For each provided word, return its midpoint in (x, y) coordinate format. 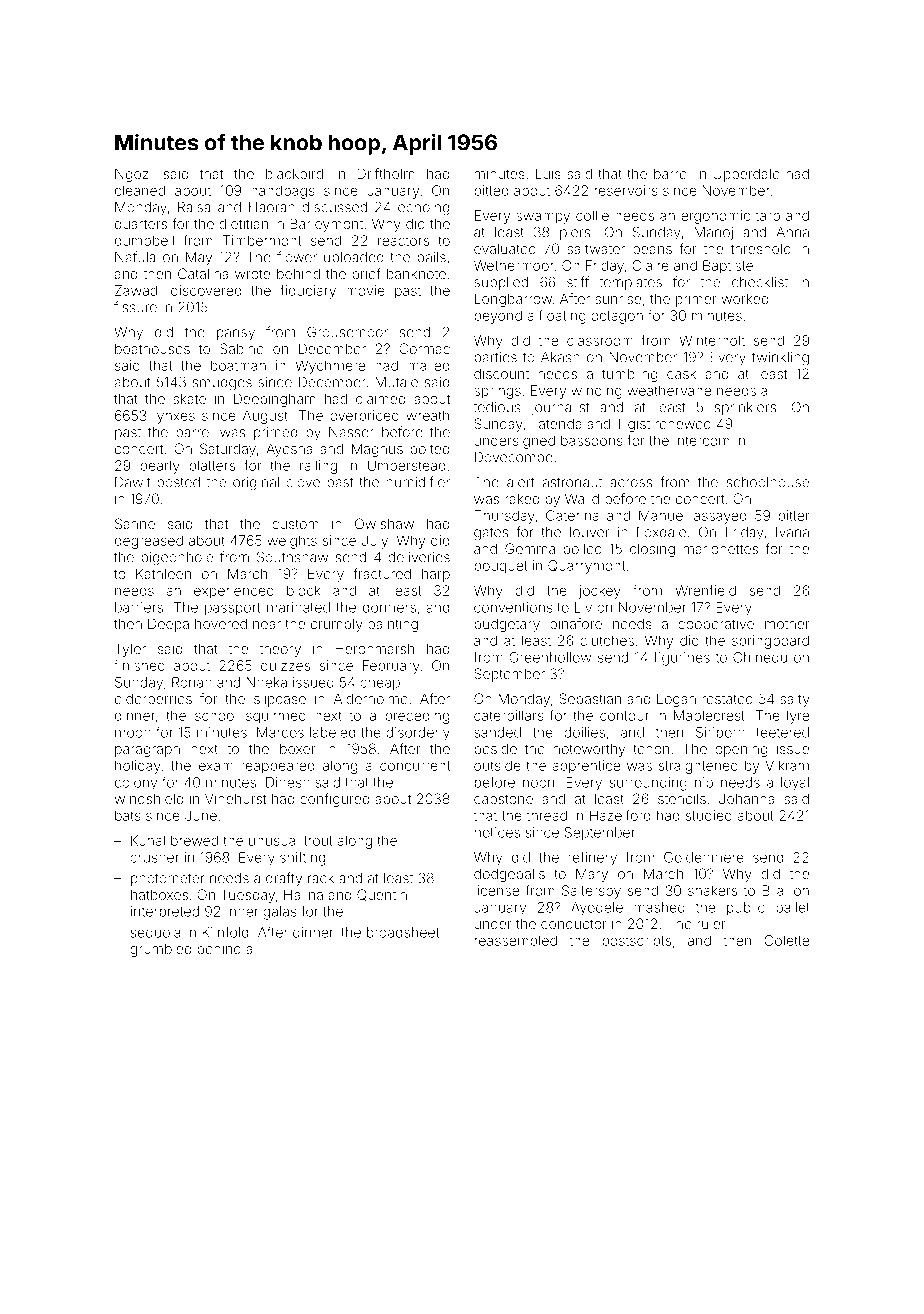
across (631, 483)
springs (497, 392)
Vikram (787, 765)
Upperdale (746, 175)
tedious (497, 407)
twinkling (780, 359)
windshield (148, 798)
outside (497, 765)
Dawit (132, 482)
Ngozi (133, 175)
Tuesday (248, 896)
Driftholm (385, 173)
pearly (160, 467)
